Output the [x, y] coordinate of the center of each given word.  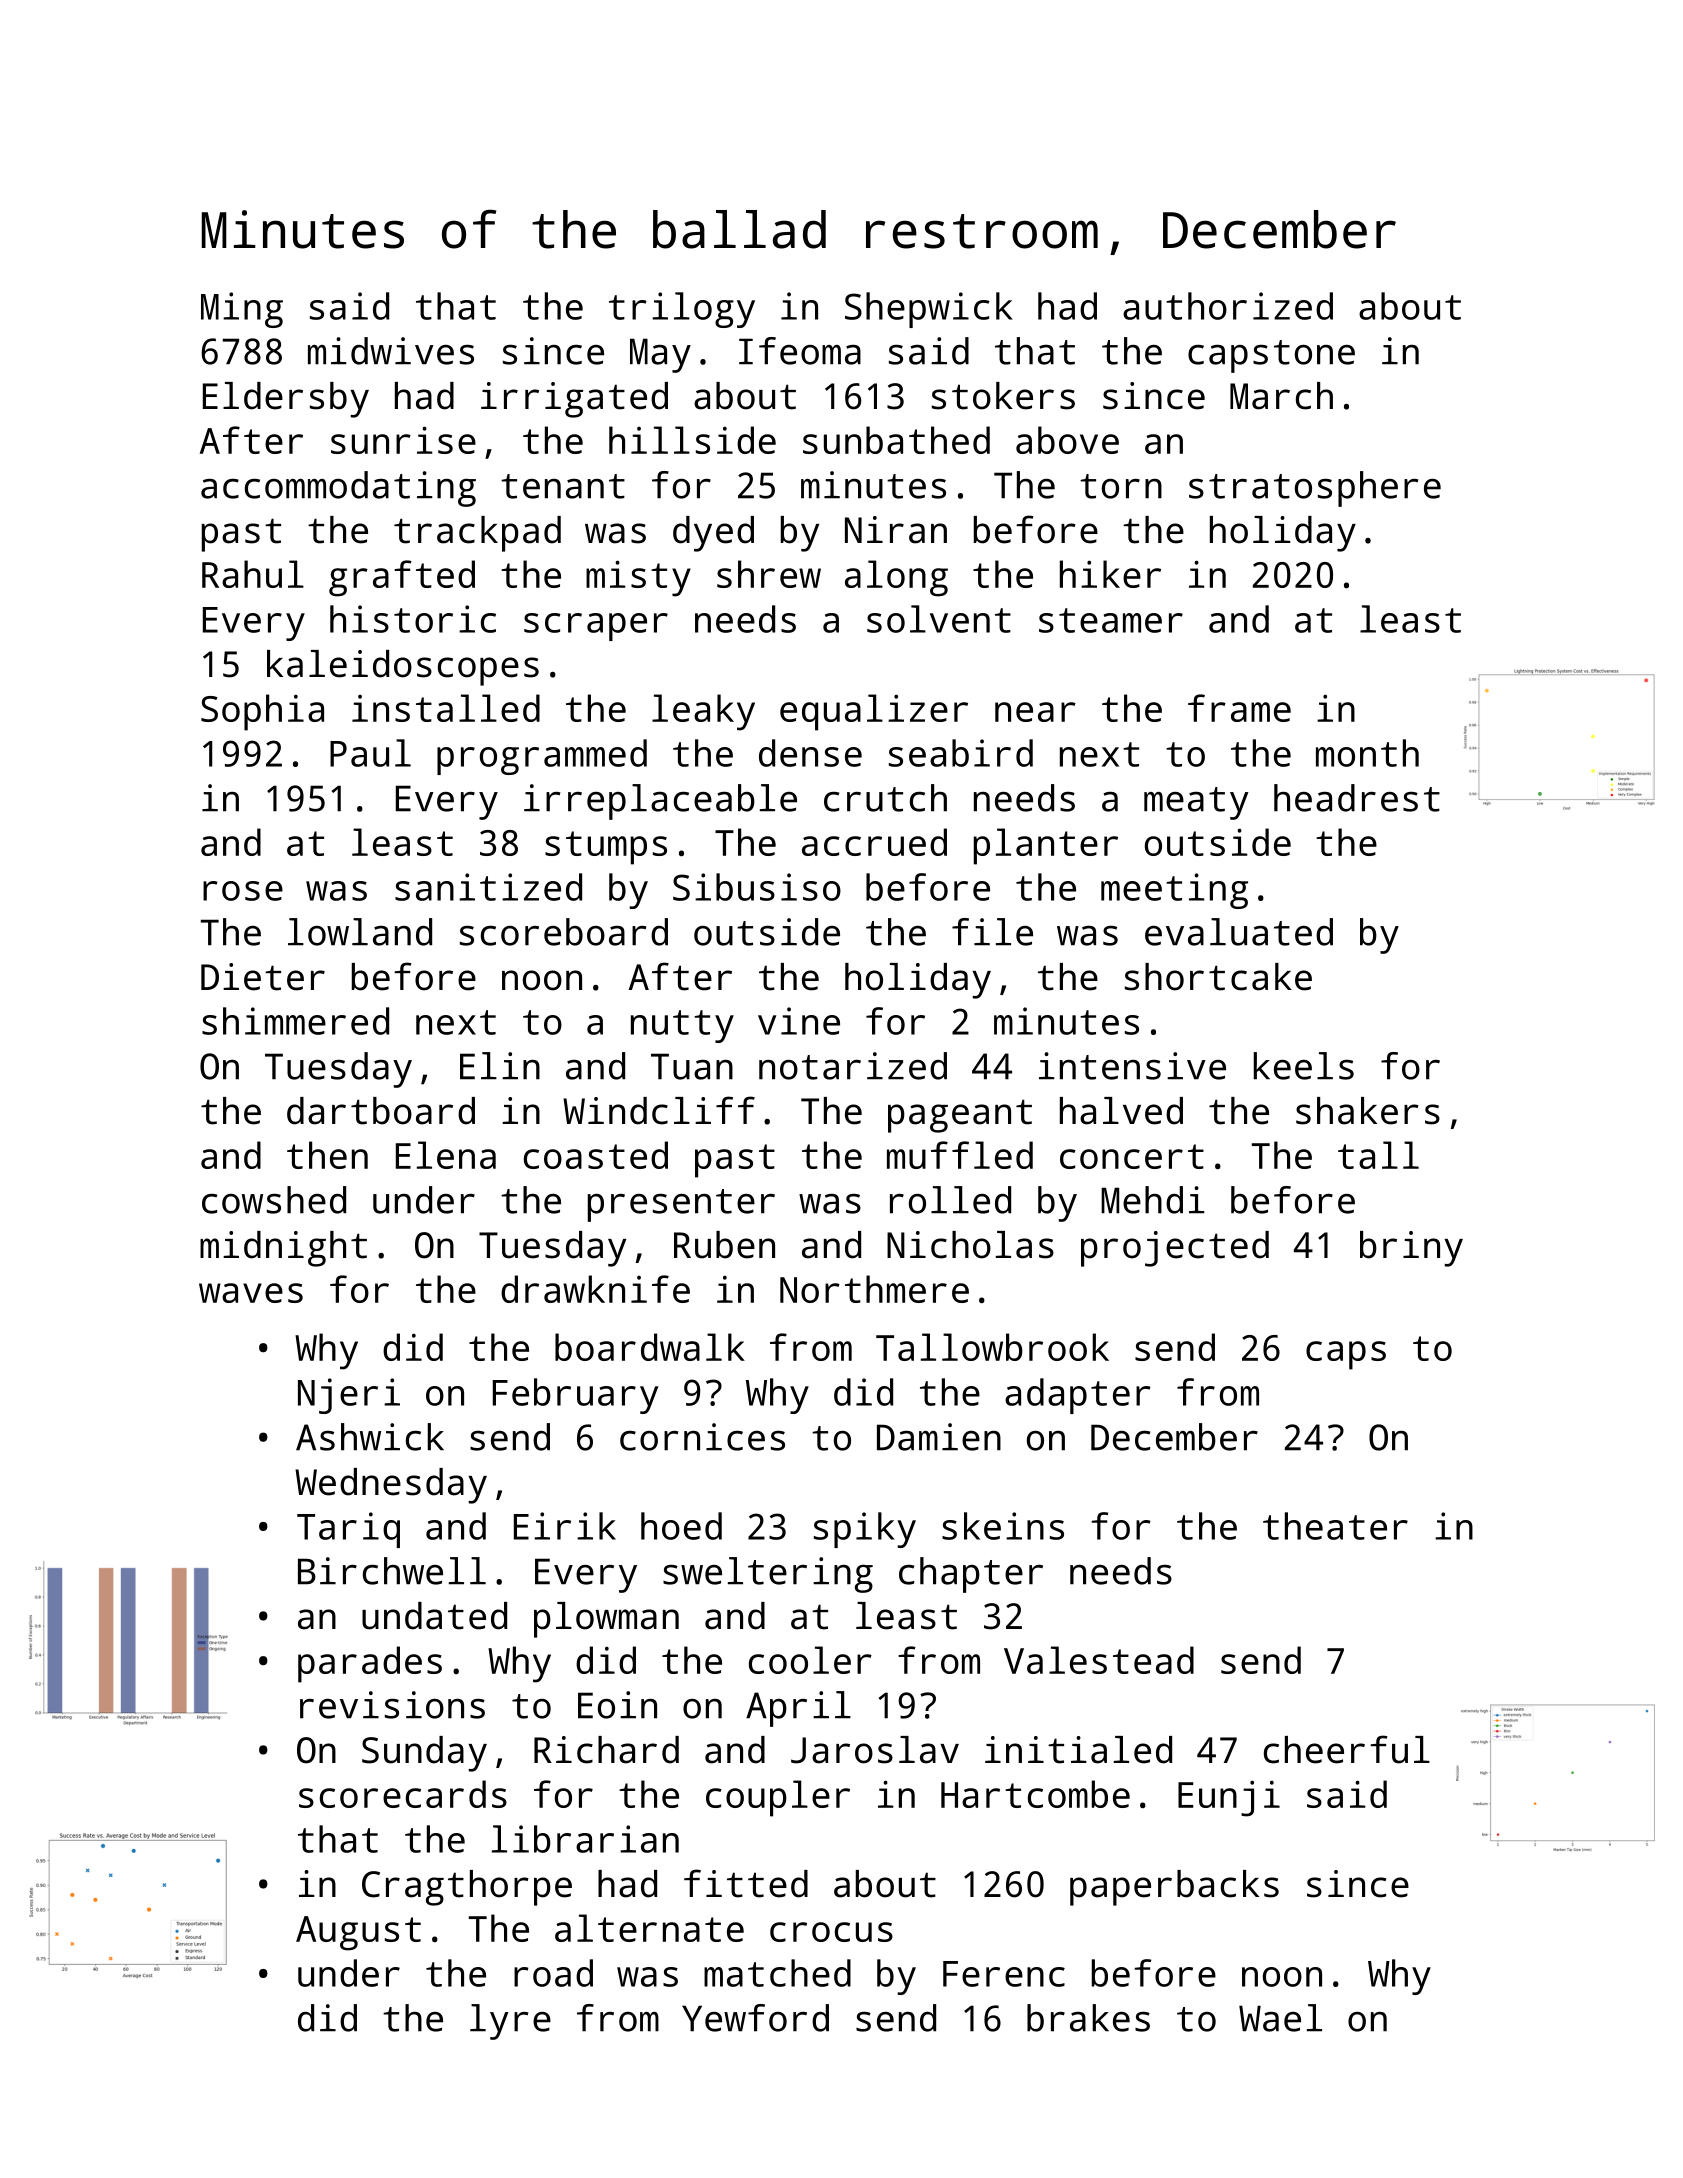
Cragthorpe [467, 1888]
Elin [500, 1066]
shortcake [1218, 977]
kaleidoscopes [403, 668]
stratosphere [1315, 489]
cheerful [1347, 1749]
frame [1239, 708]
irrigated [574, 400]
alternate [649, 1928]
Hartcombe [1035, 1794]
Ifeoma [800, 351]
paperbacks [1174, 1888]
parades [370, 1664]
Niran [896, 530]
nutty [682, 1026]
